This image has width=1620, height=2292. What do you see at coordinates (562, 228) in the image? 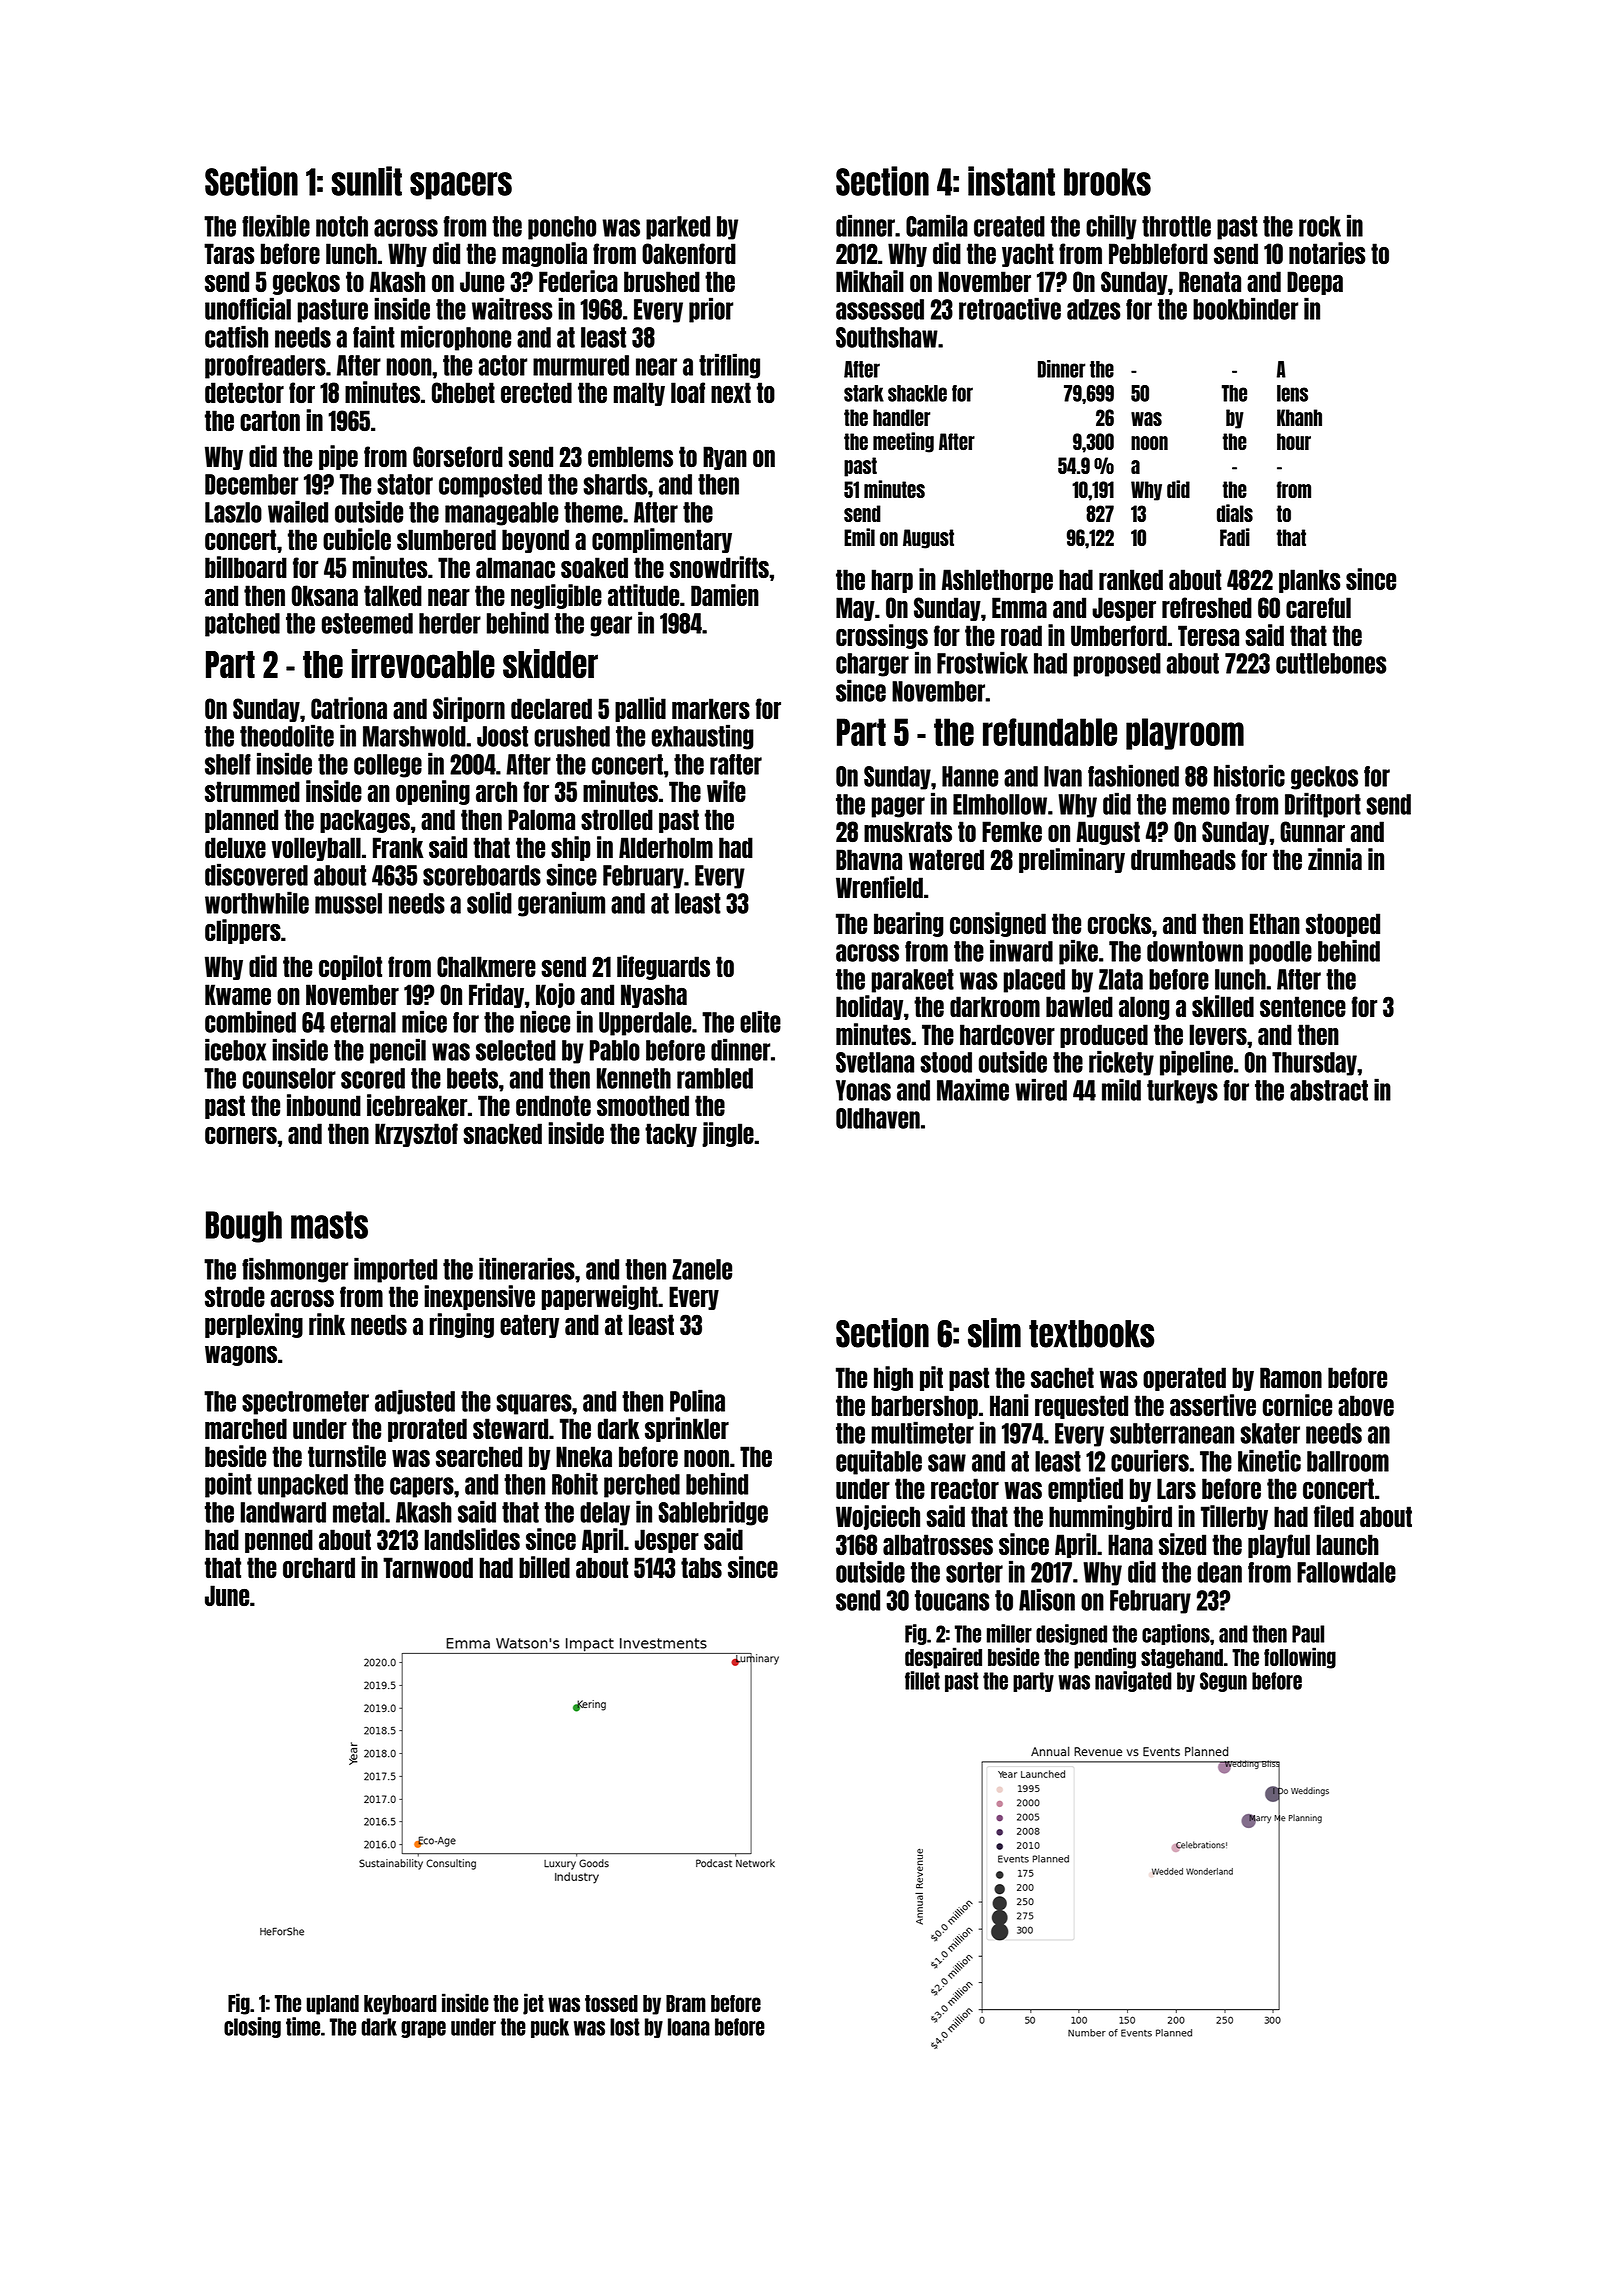
I see `poncho` at bounding box center [562, 228].
